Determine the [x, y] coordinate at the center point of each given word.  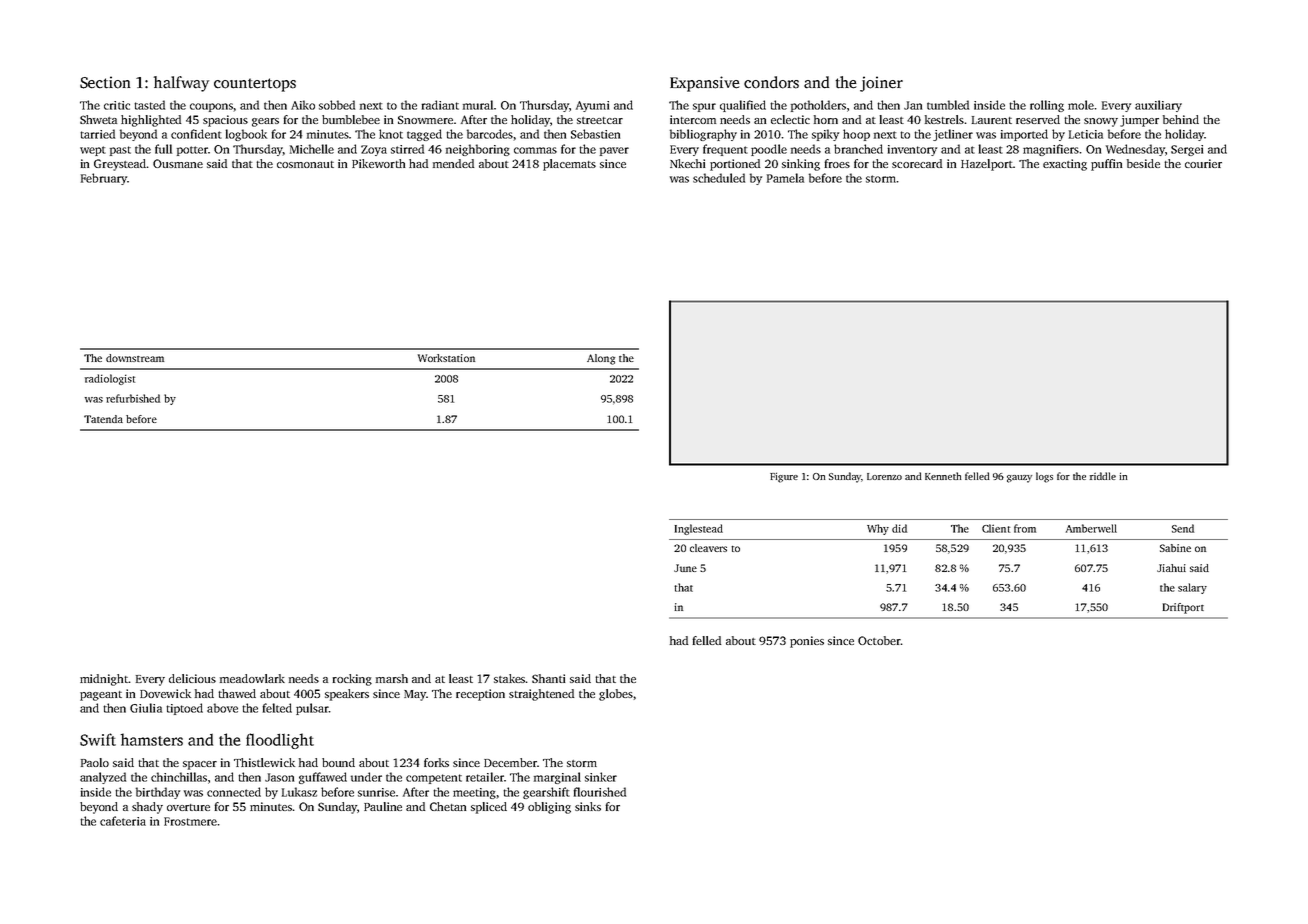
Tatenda [103, 419]
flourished [600, 792]
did [899, 528]
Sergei [1187, 150]
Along [601, 359]
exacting [1065, 165]
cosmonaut [305, 164]
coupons [212, 107]
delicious [192, 678]
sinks [588, 806]
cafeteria [123, 821]
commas [535, 150]
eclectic [790, 119]
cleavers [708, 548]
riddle [1103, 476]
